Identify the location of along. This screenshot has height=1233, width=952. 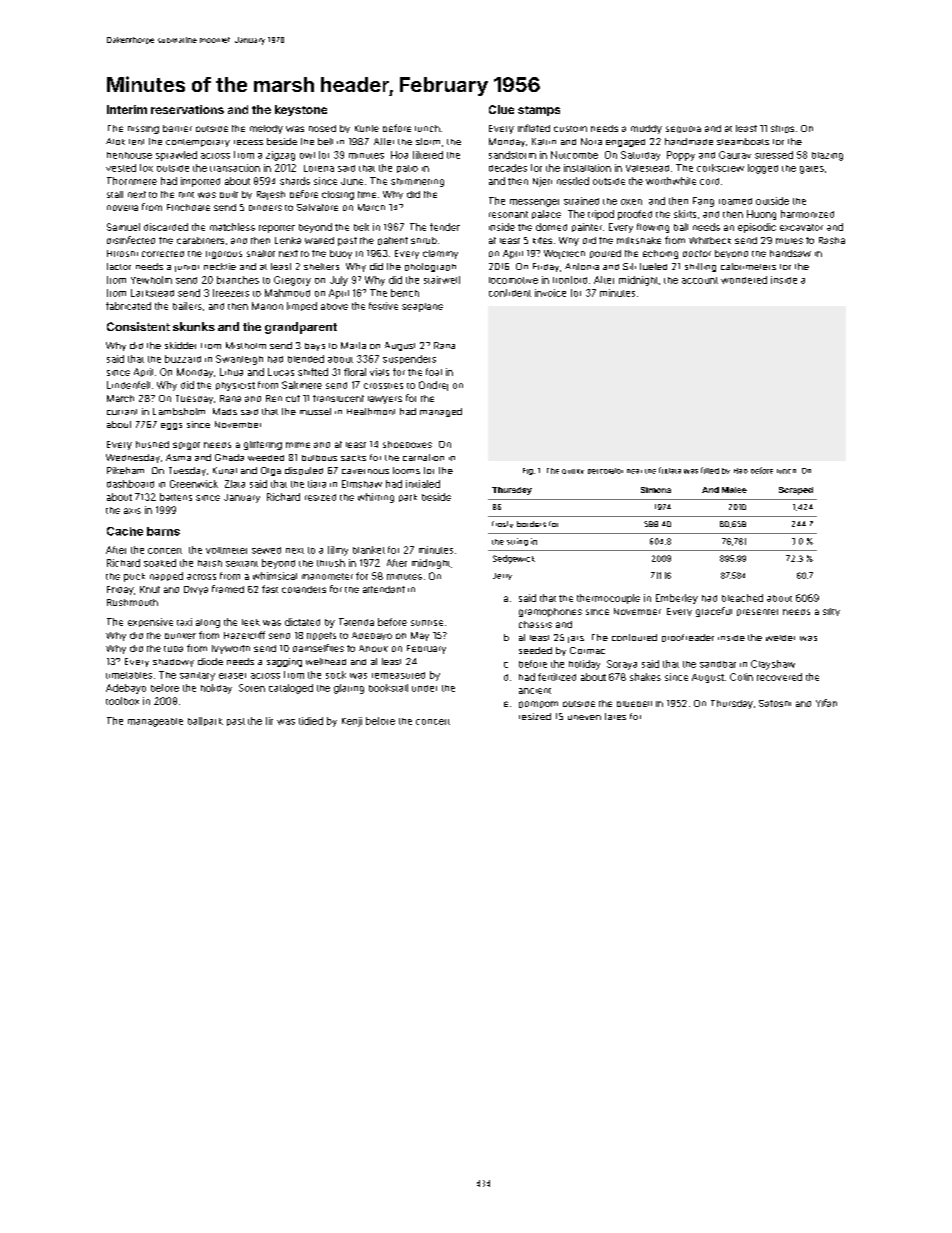
(208, 623).
